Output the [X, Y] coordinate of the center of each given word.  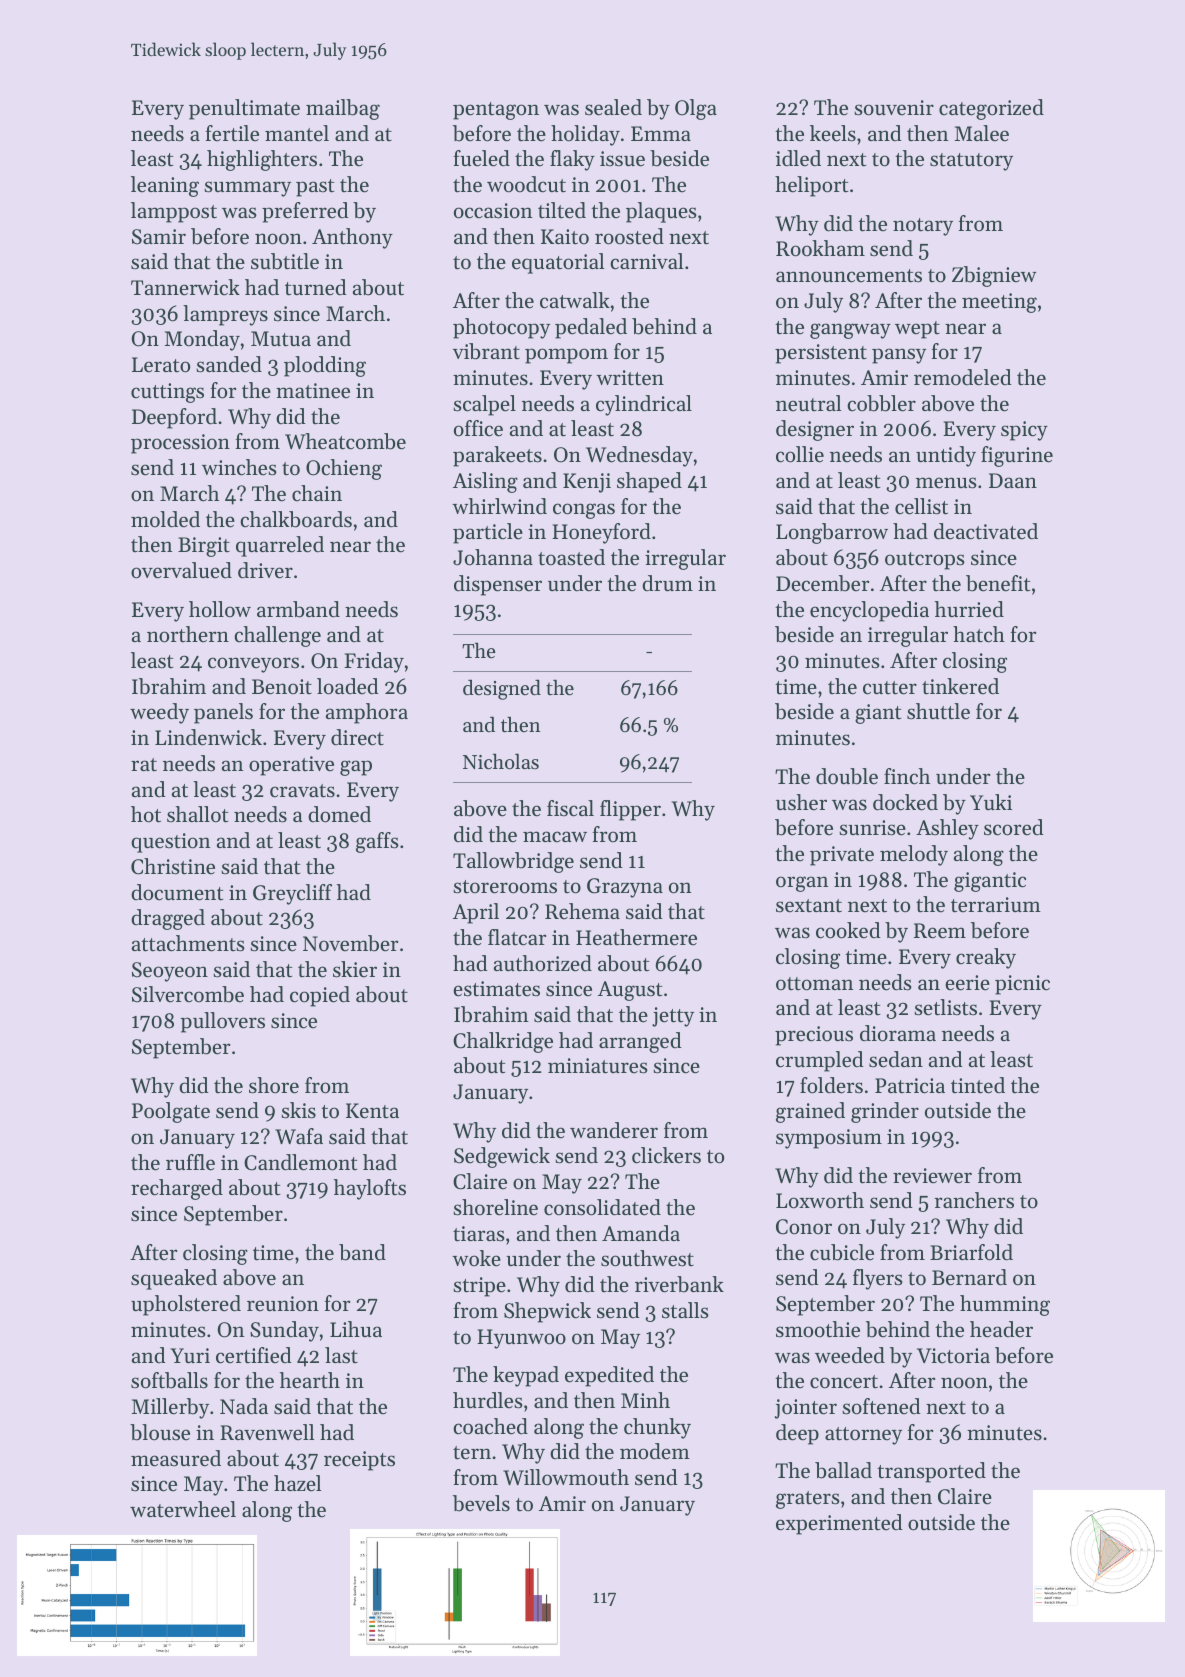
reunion [283, 1304]
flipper [630, 810]
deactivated [986, 531]
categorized [991, 109]
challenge [277, 636]
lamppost [174, 212]
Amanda [641, 1233]
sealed [613, 107]
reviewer [932, 1176]
